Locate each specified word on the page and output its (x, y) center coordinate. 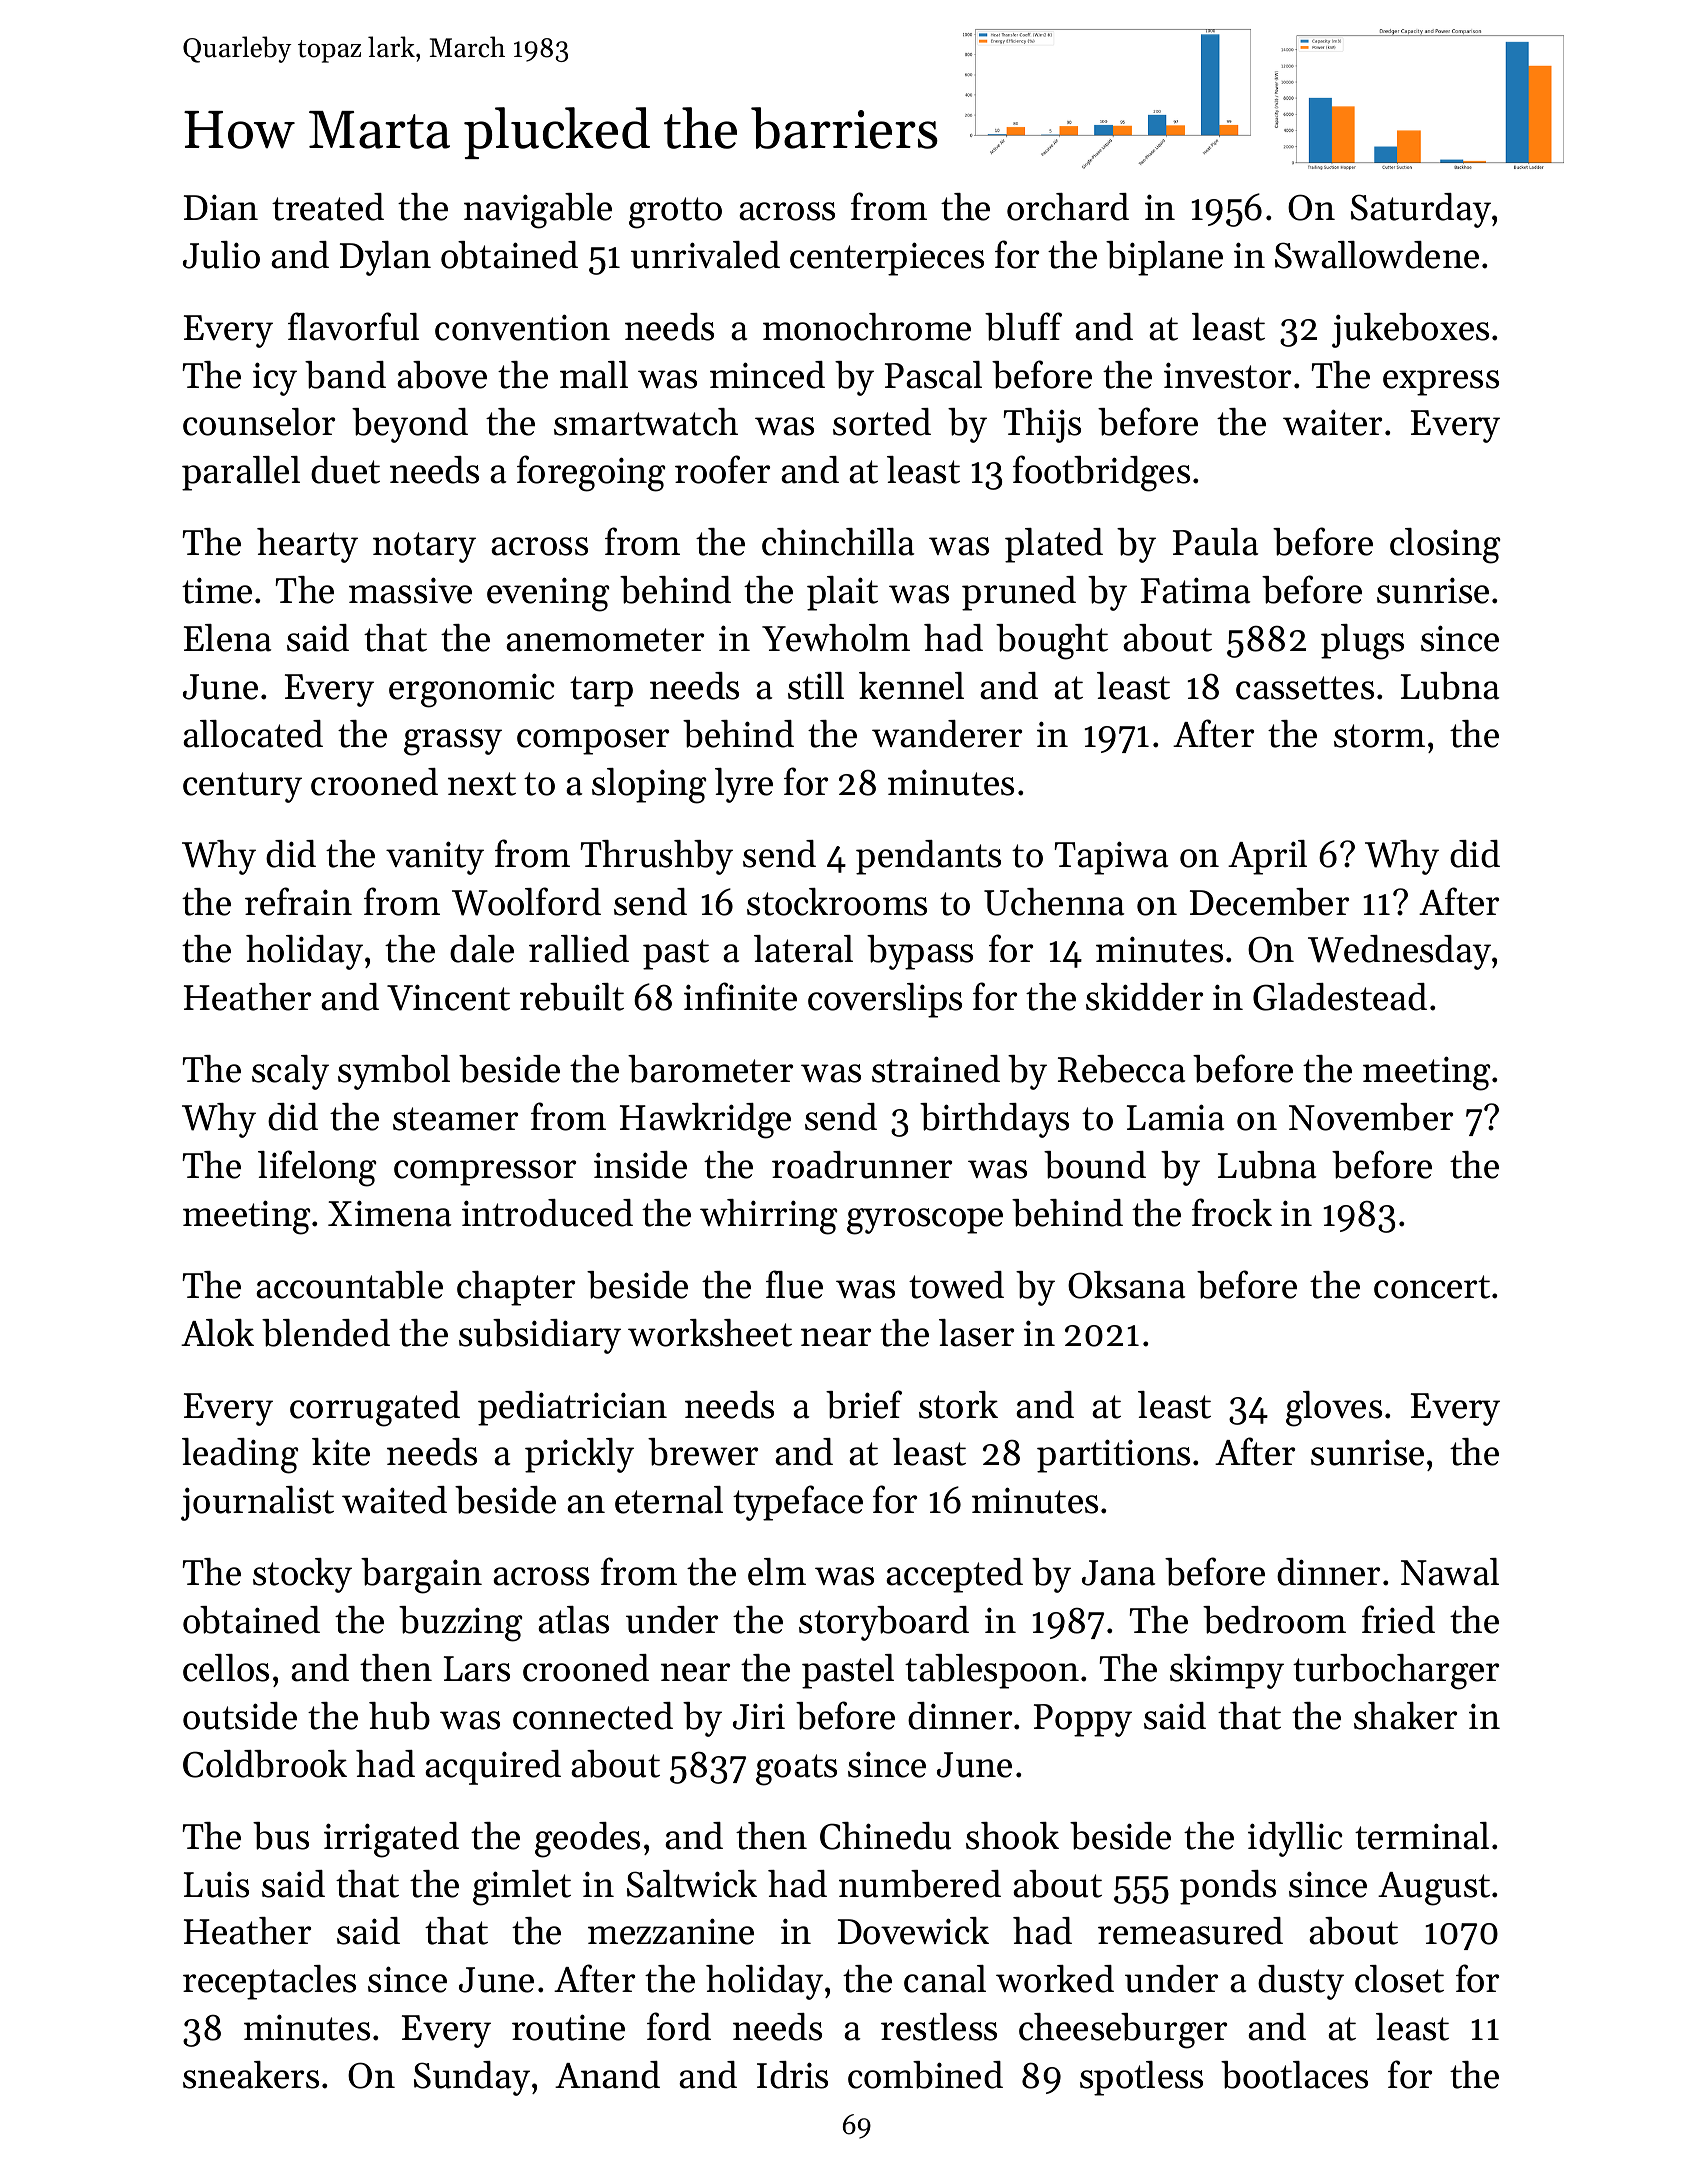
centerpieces (887, 259)
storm (1379, 736)
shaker (1405, 1716)
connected (593, 1716)
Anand (607, 2075)
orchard (1068, 207)
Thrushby (656, 857)
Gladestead (1340, 997)
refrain (298, 901)
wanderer (947, 734)
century (242, 787)
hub (399, 1716)
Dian (221, 207)
